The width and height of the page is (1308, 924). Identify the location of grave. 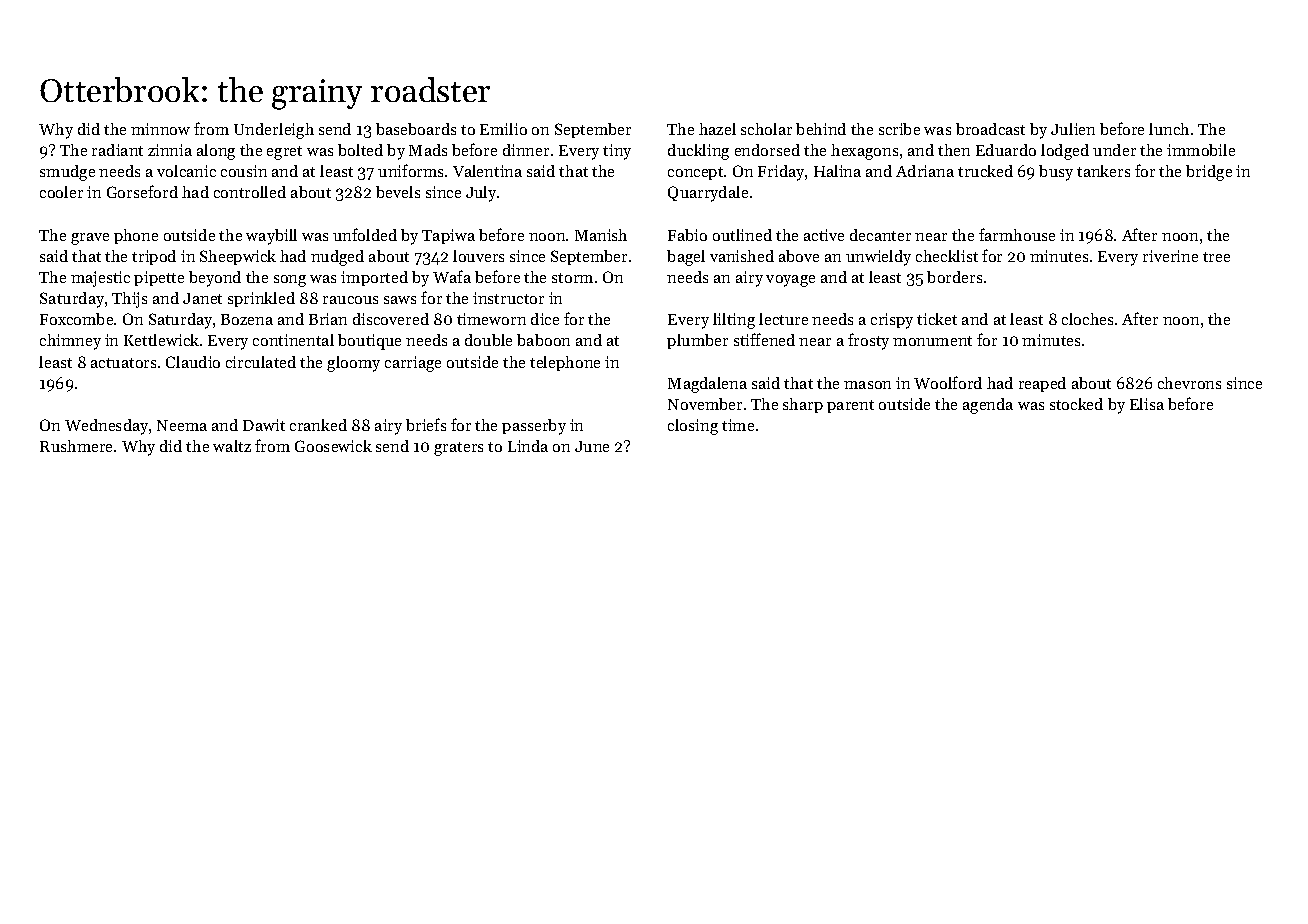
(90, 239).
